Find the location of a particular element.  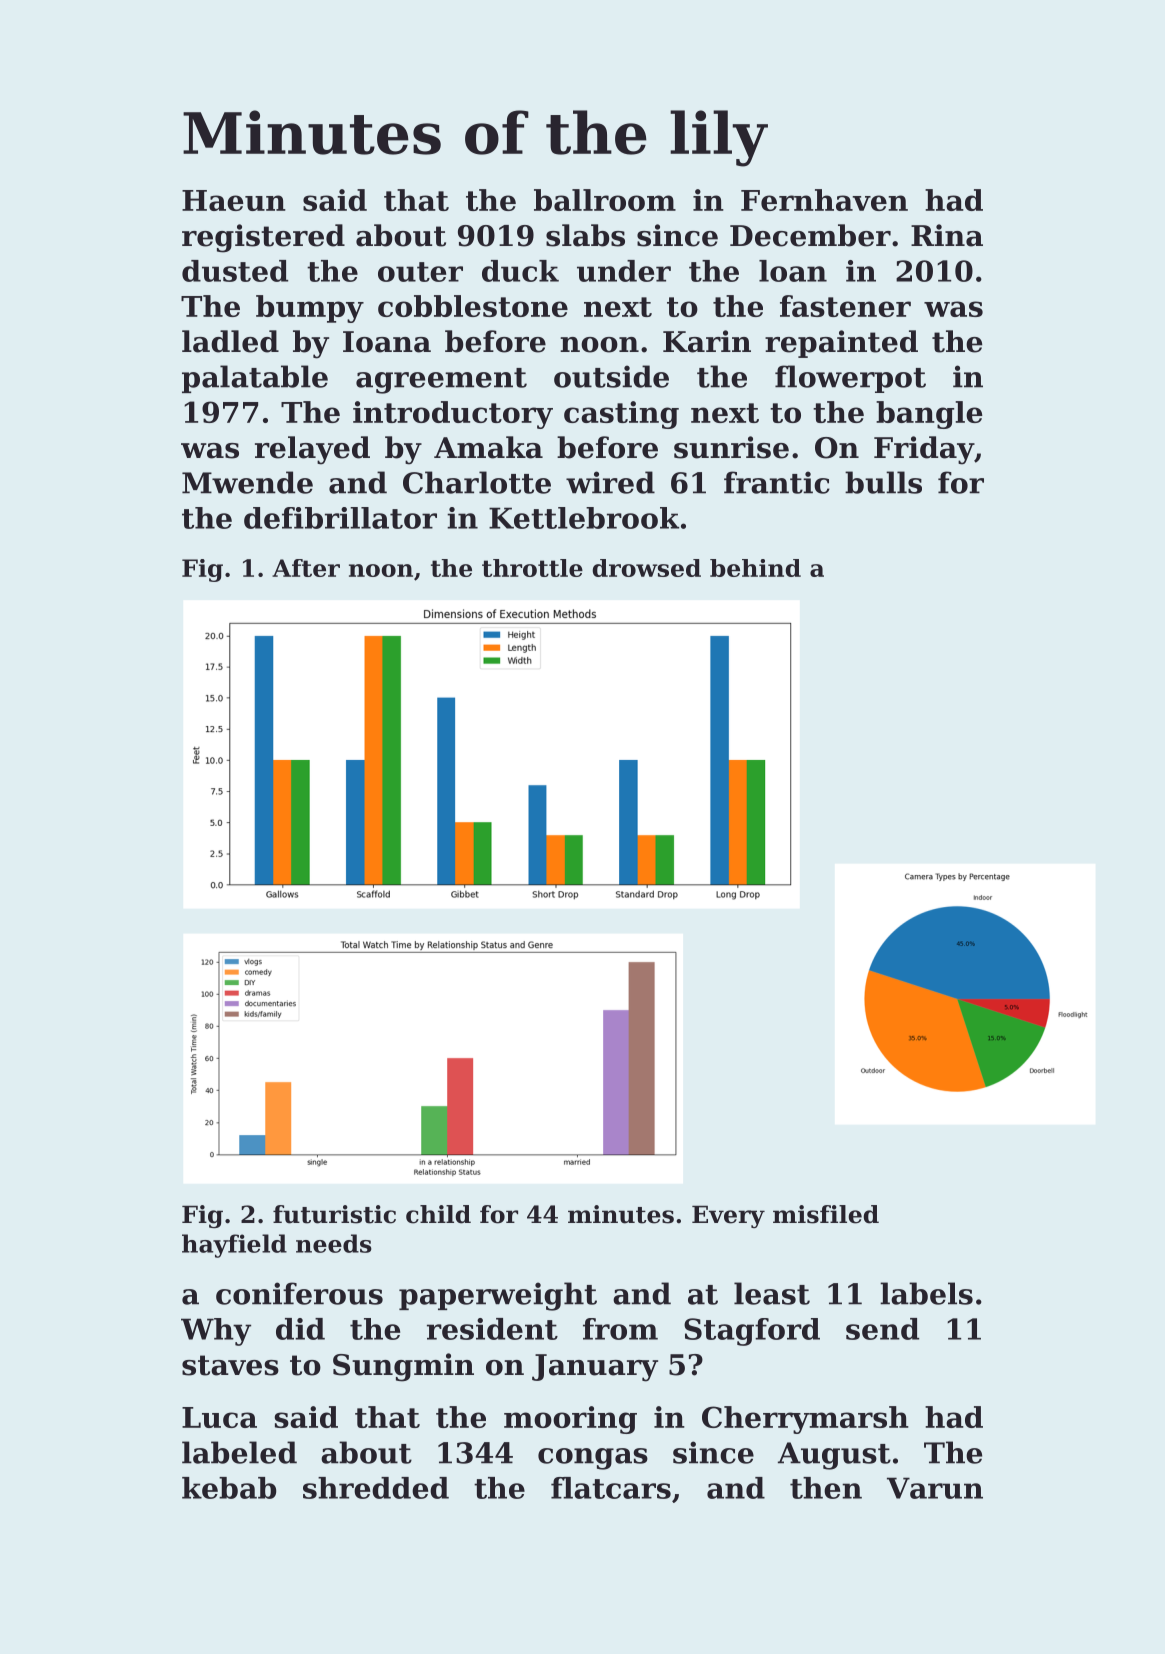

mooring is located at coordinates (570, 1420).
